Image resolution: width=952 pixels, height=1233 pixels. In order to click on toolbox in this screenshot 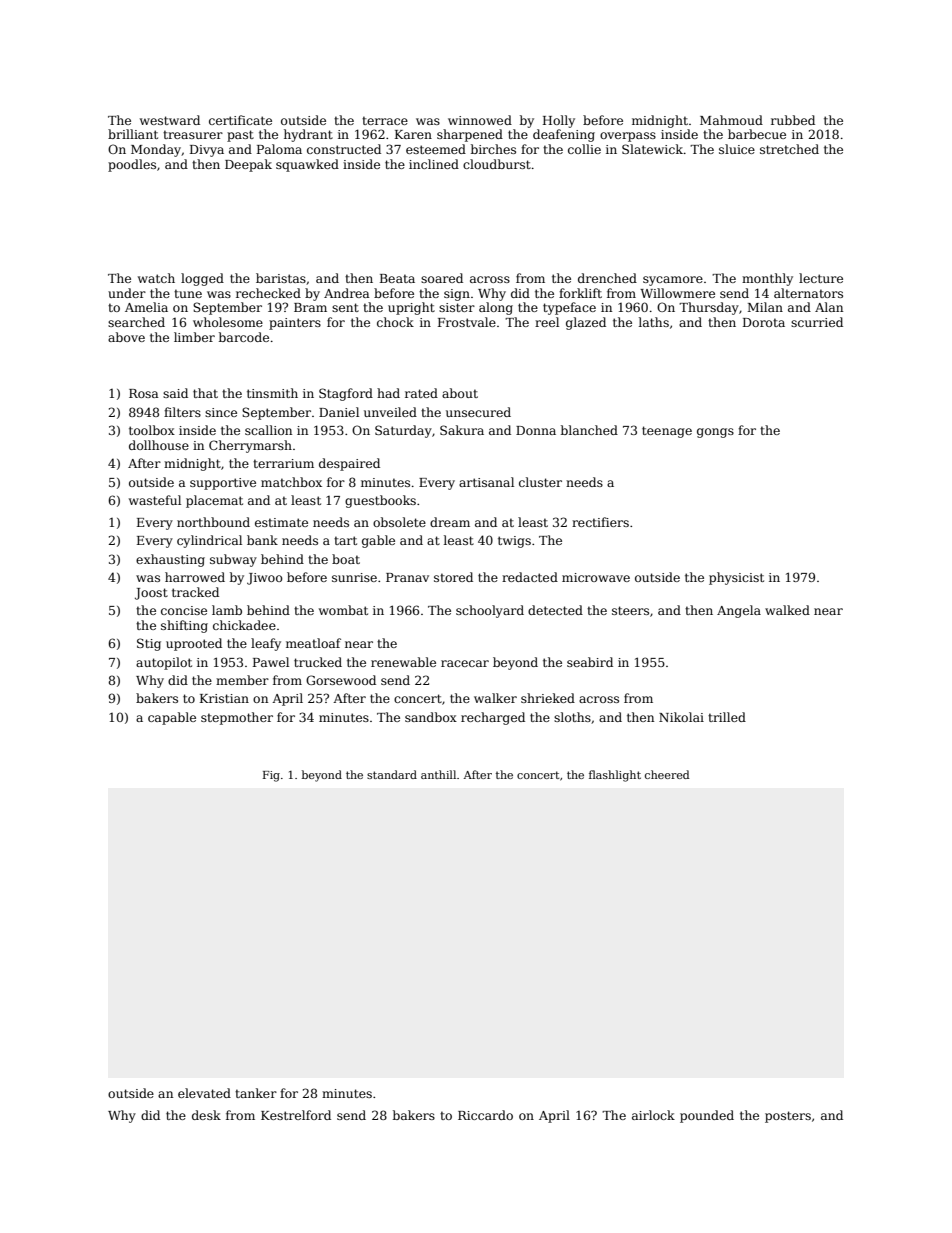, I will do `click(152, 430)`.
